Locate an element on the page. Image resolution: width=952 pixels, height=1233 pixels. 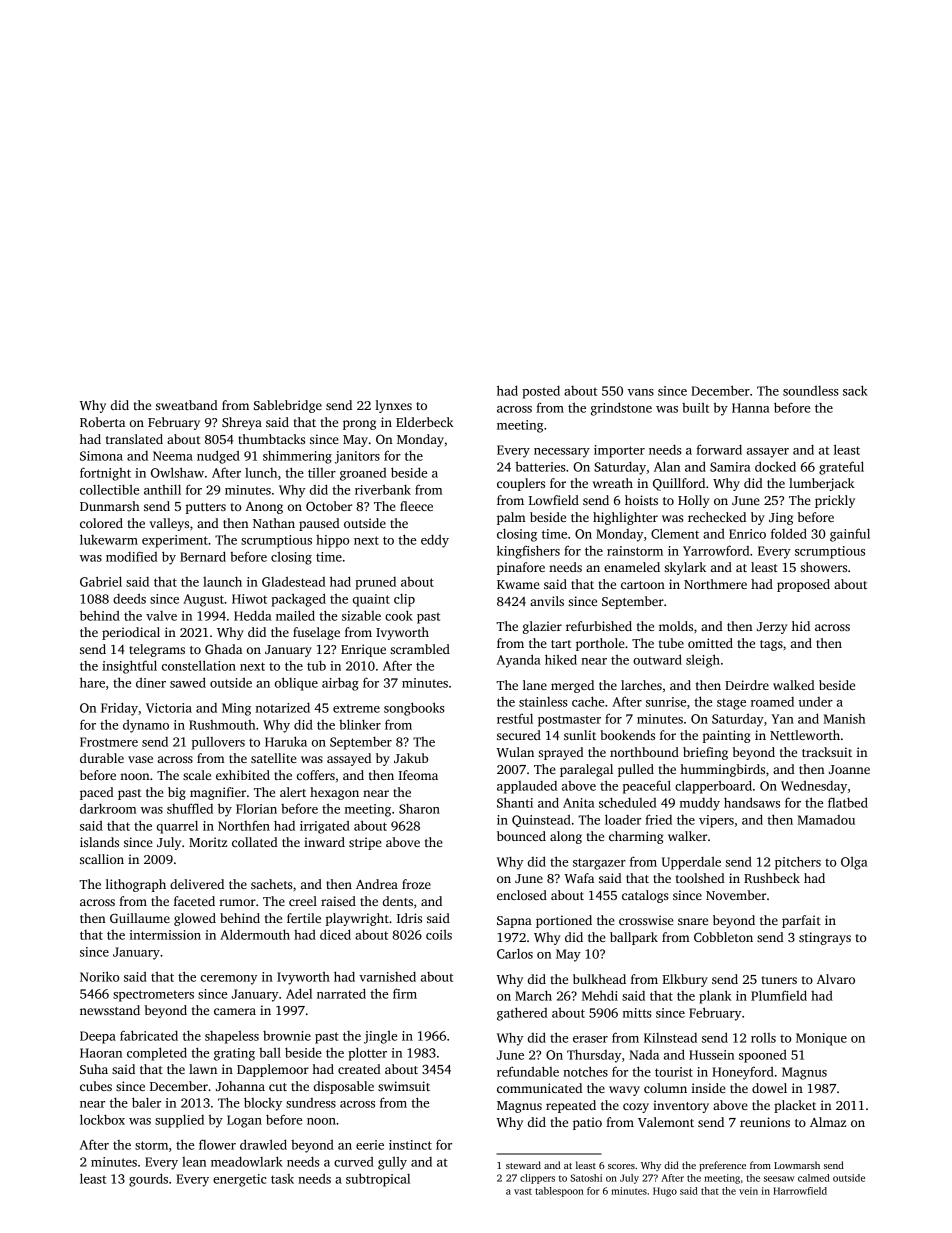
Dapplemoor is located at coordinates (273, 1070).
